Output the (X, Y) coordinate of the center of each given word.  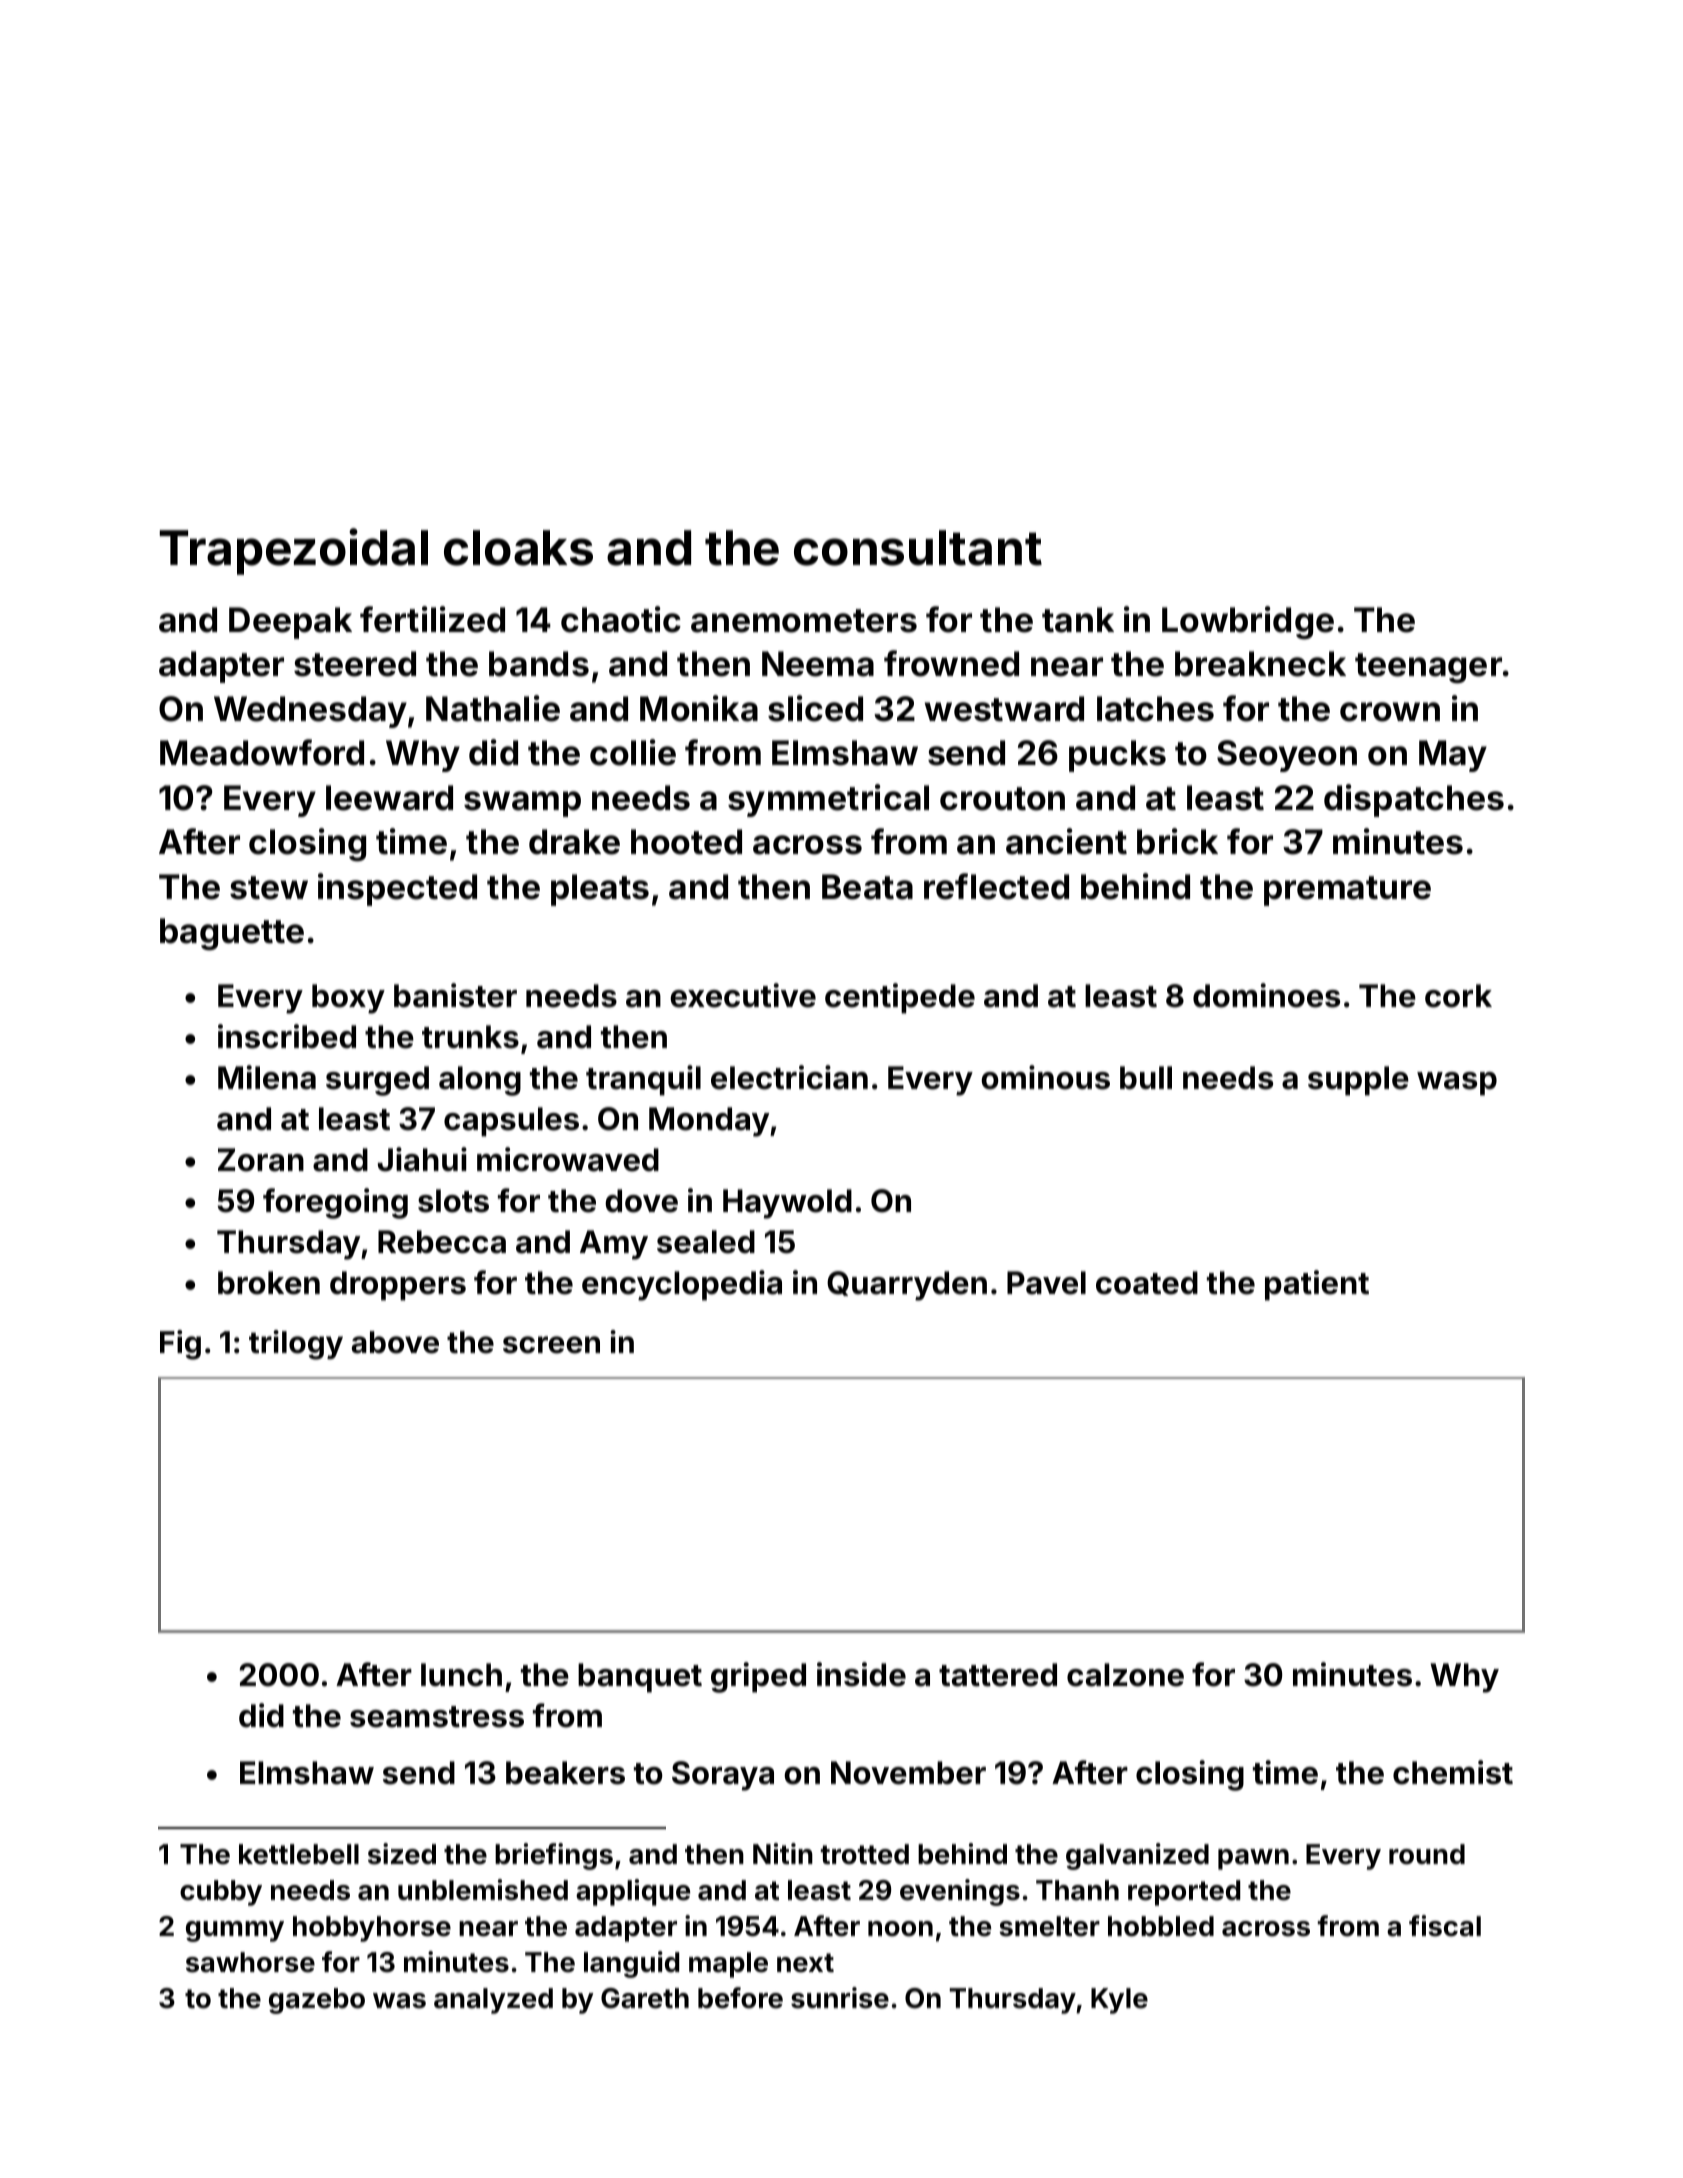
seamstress (437, 1717)
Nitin (783, 1853)
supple (1358, 1081)
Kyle (1119, 2001)
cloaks (518, 548)
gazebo (317, 2001)
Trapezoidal (294, 551)
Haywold (787, 1204)
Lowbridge (1248, 623)
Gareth (645, 1998)
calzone (1125, 1675)
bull (1146, 1078)
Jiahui (422, 1159)
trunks (470, 1037)
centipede (900, 998)
